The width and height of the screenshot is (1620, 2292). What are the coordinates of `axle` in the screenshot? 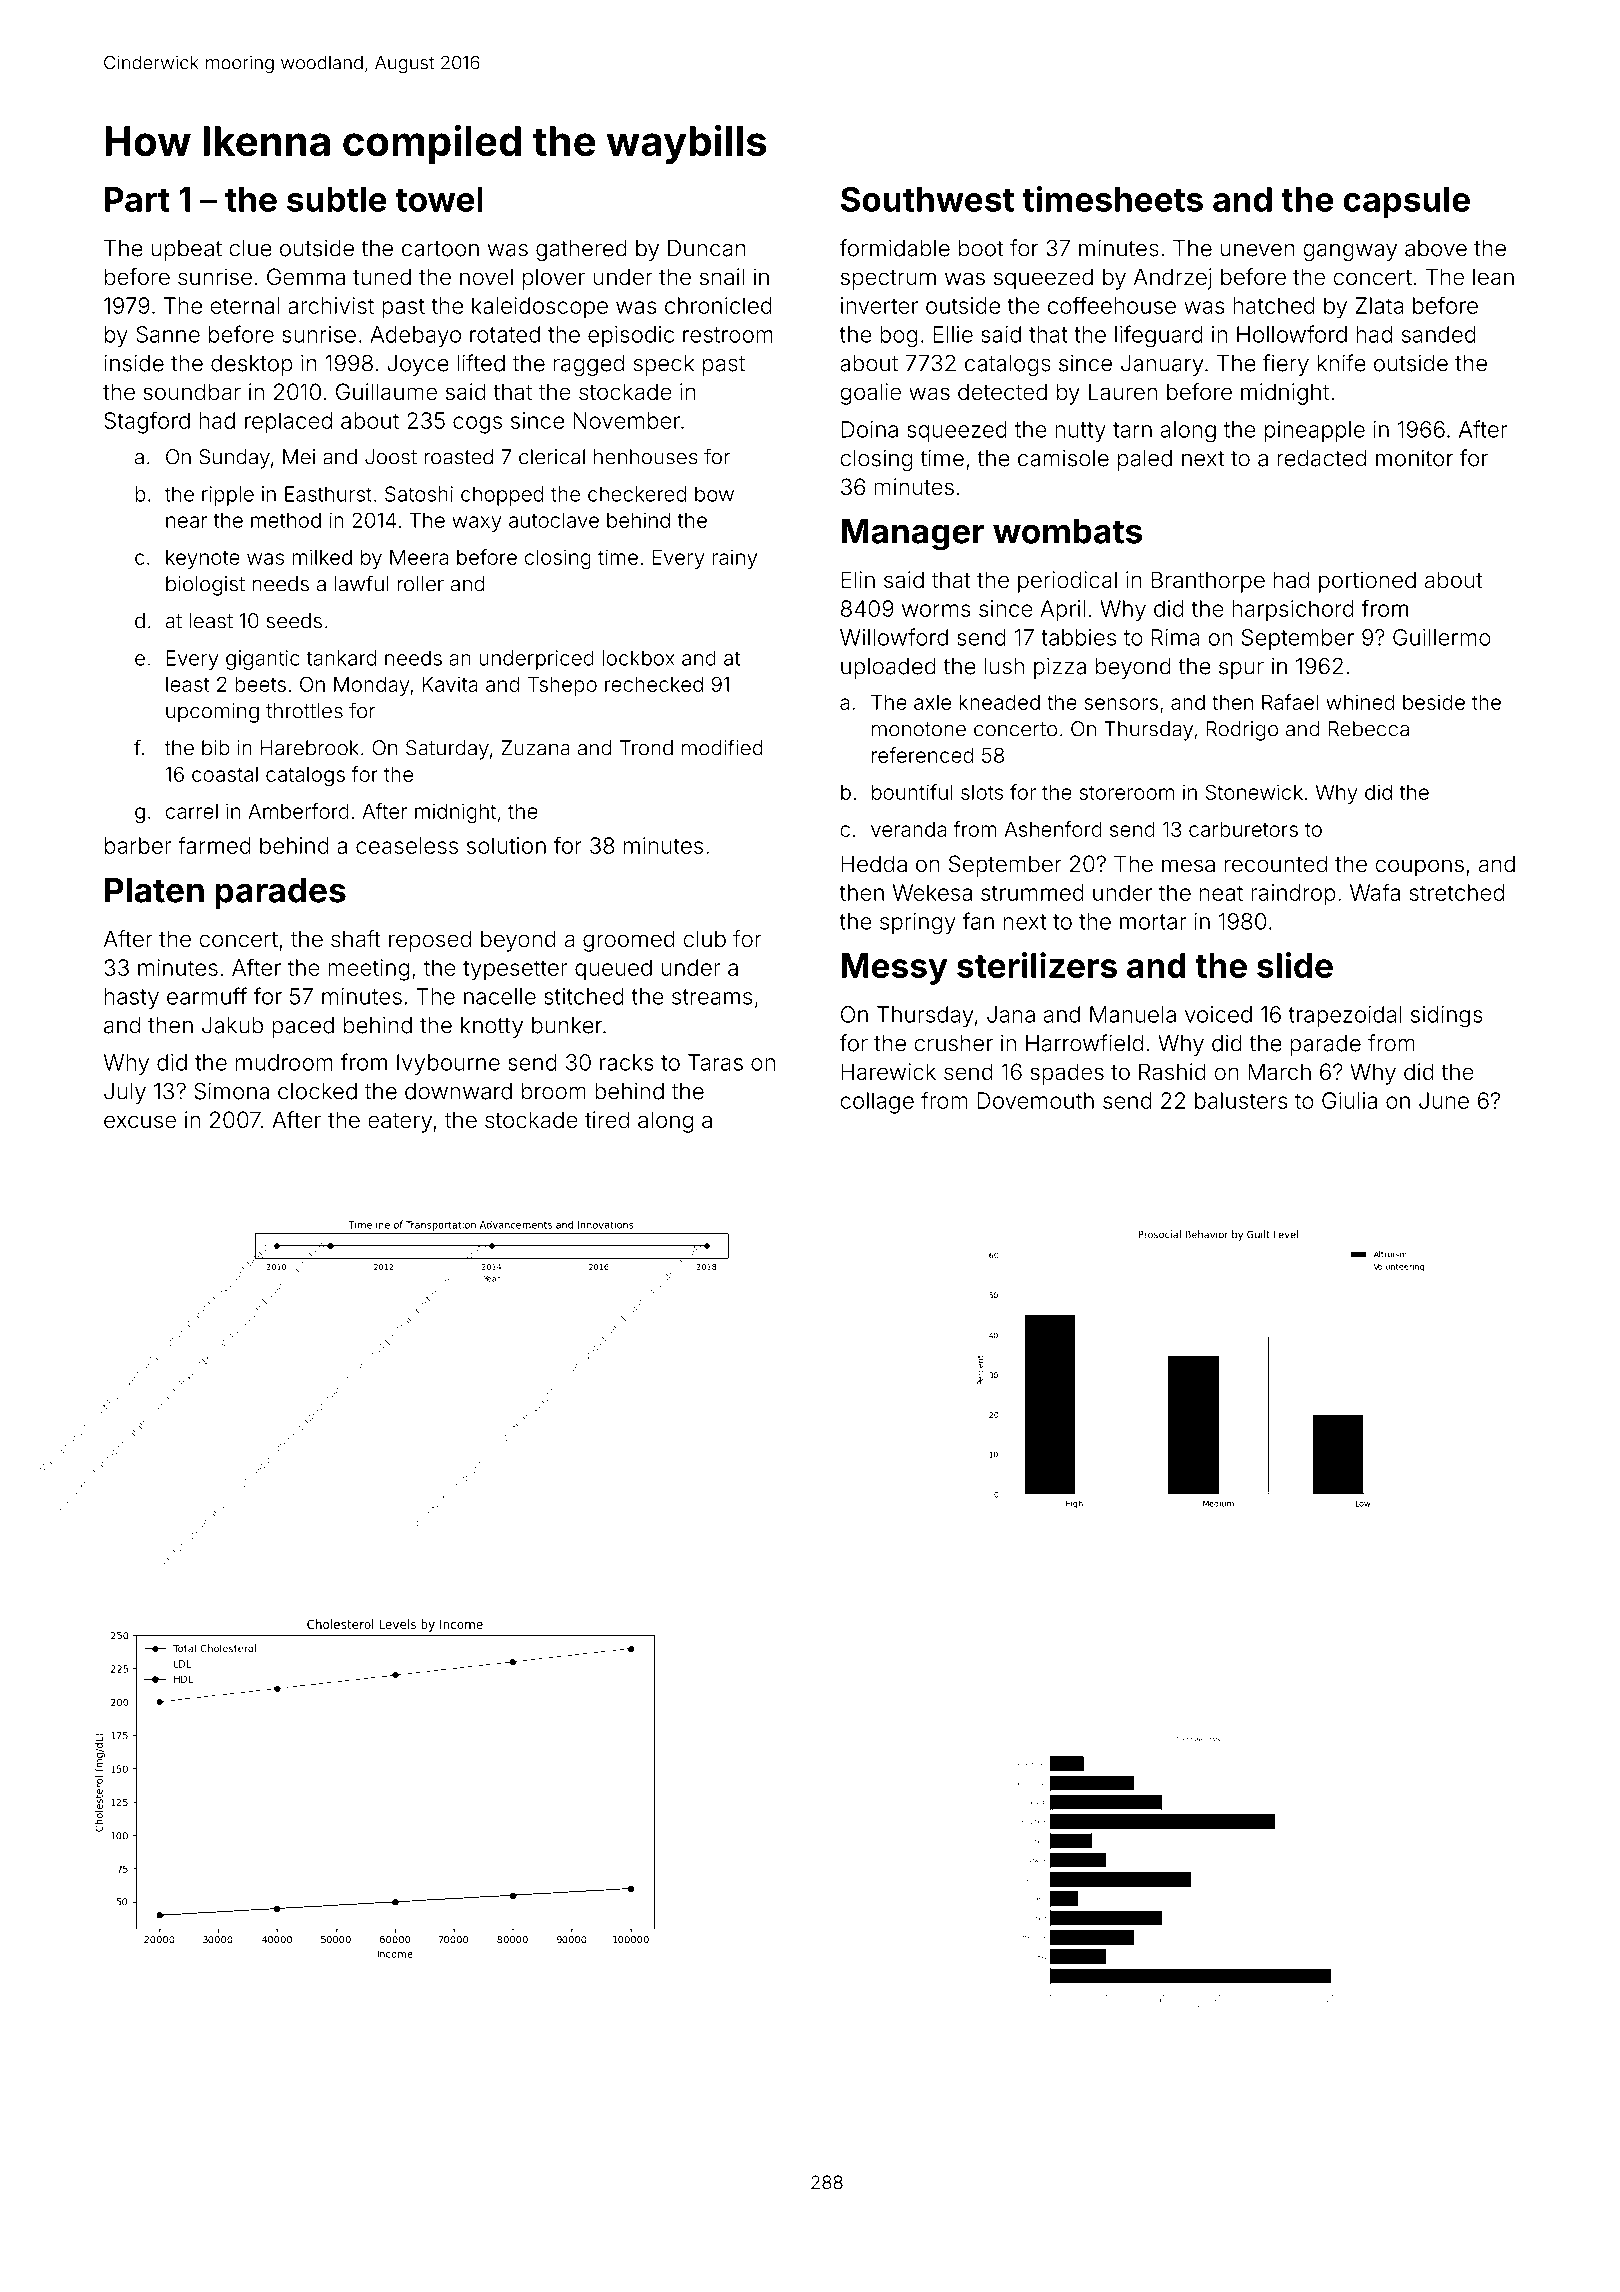 It's located at (932, 702).
